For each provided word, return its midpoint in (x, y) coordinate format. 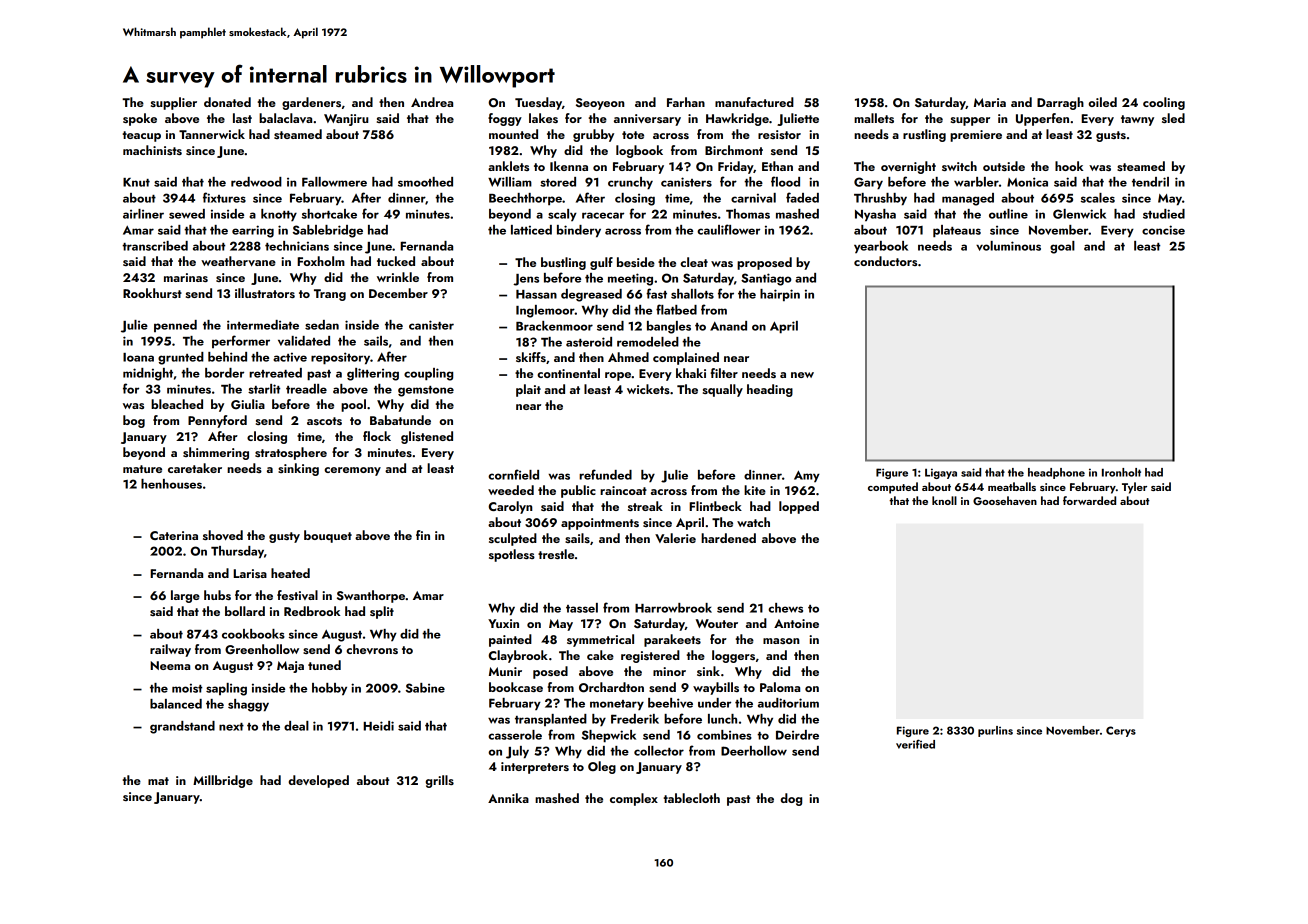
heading (770, 390)
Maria (990, 102)
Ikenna (569, 166)
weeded (511, 490)
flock (377, 436)
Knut (136, 182)
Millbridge (223, 781)
